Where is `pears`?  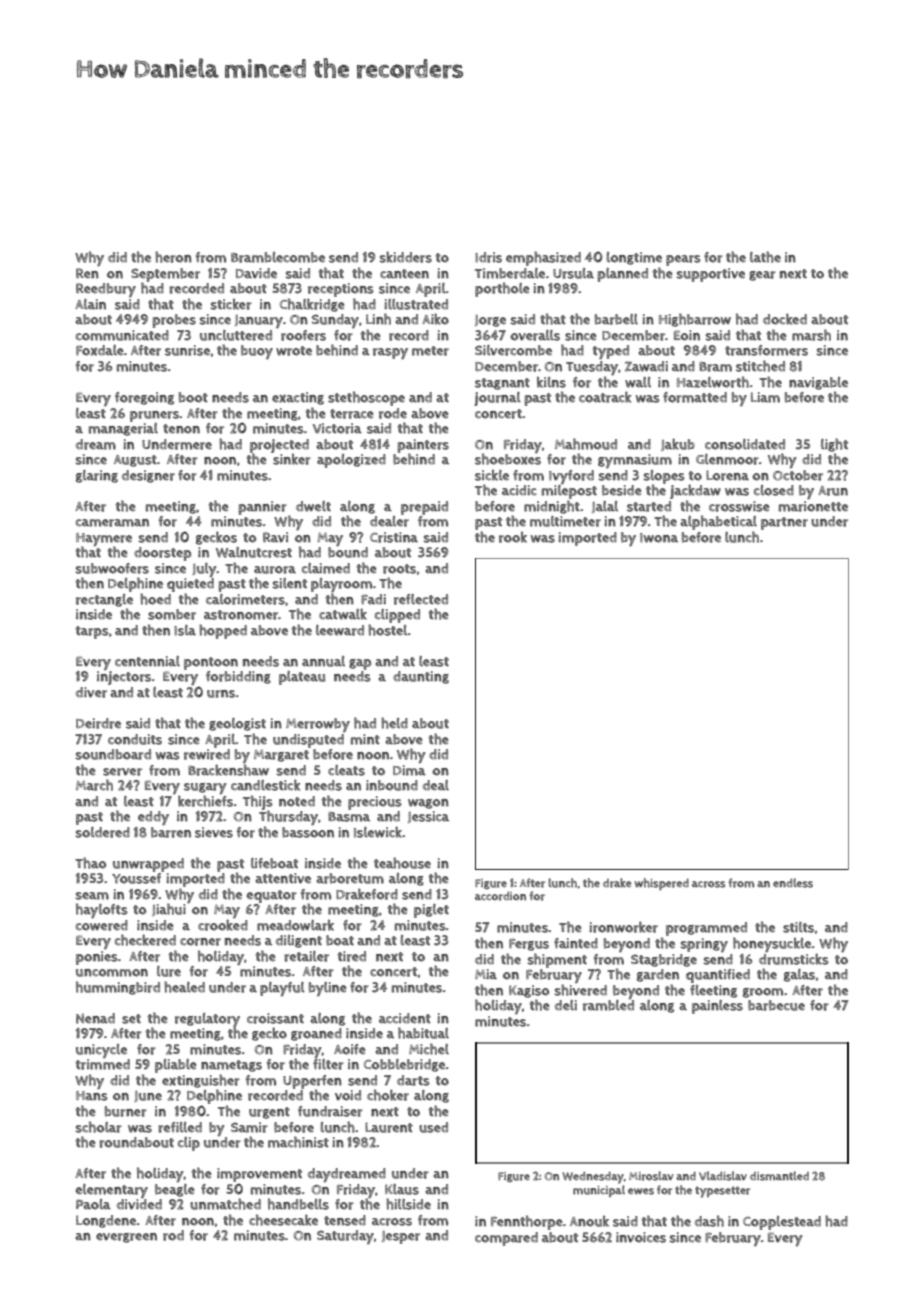 pears is located at coordinates (683, 260).
